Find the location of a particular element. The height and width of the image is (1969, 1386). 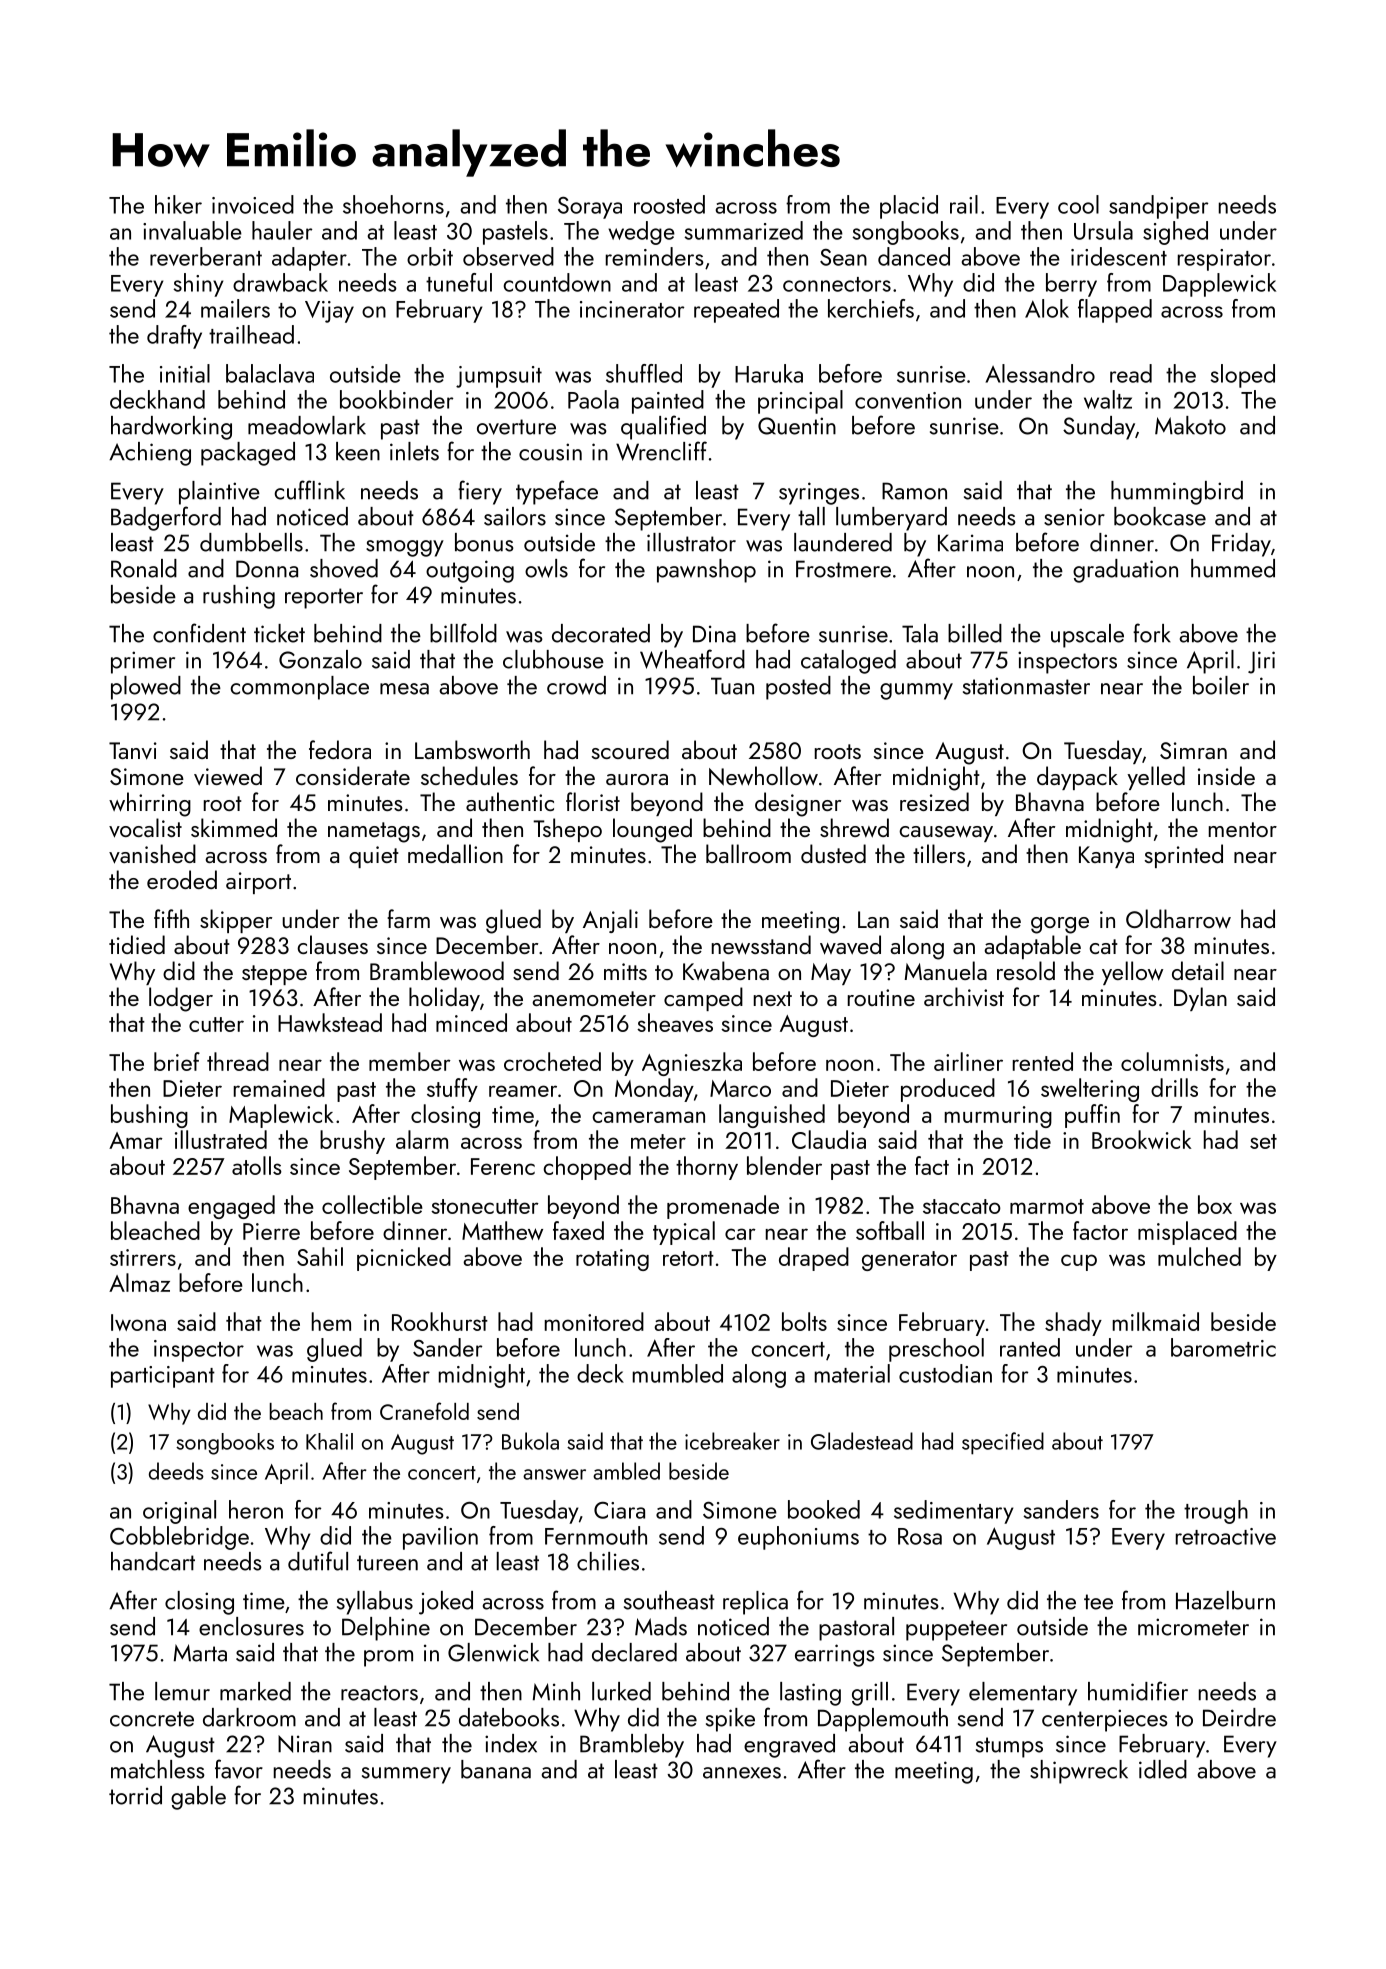

placid is located at coordinates (909, 207).
